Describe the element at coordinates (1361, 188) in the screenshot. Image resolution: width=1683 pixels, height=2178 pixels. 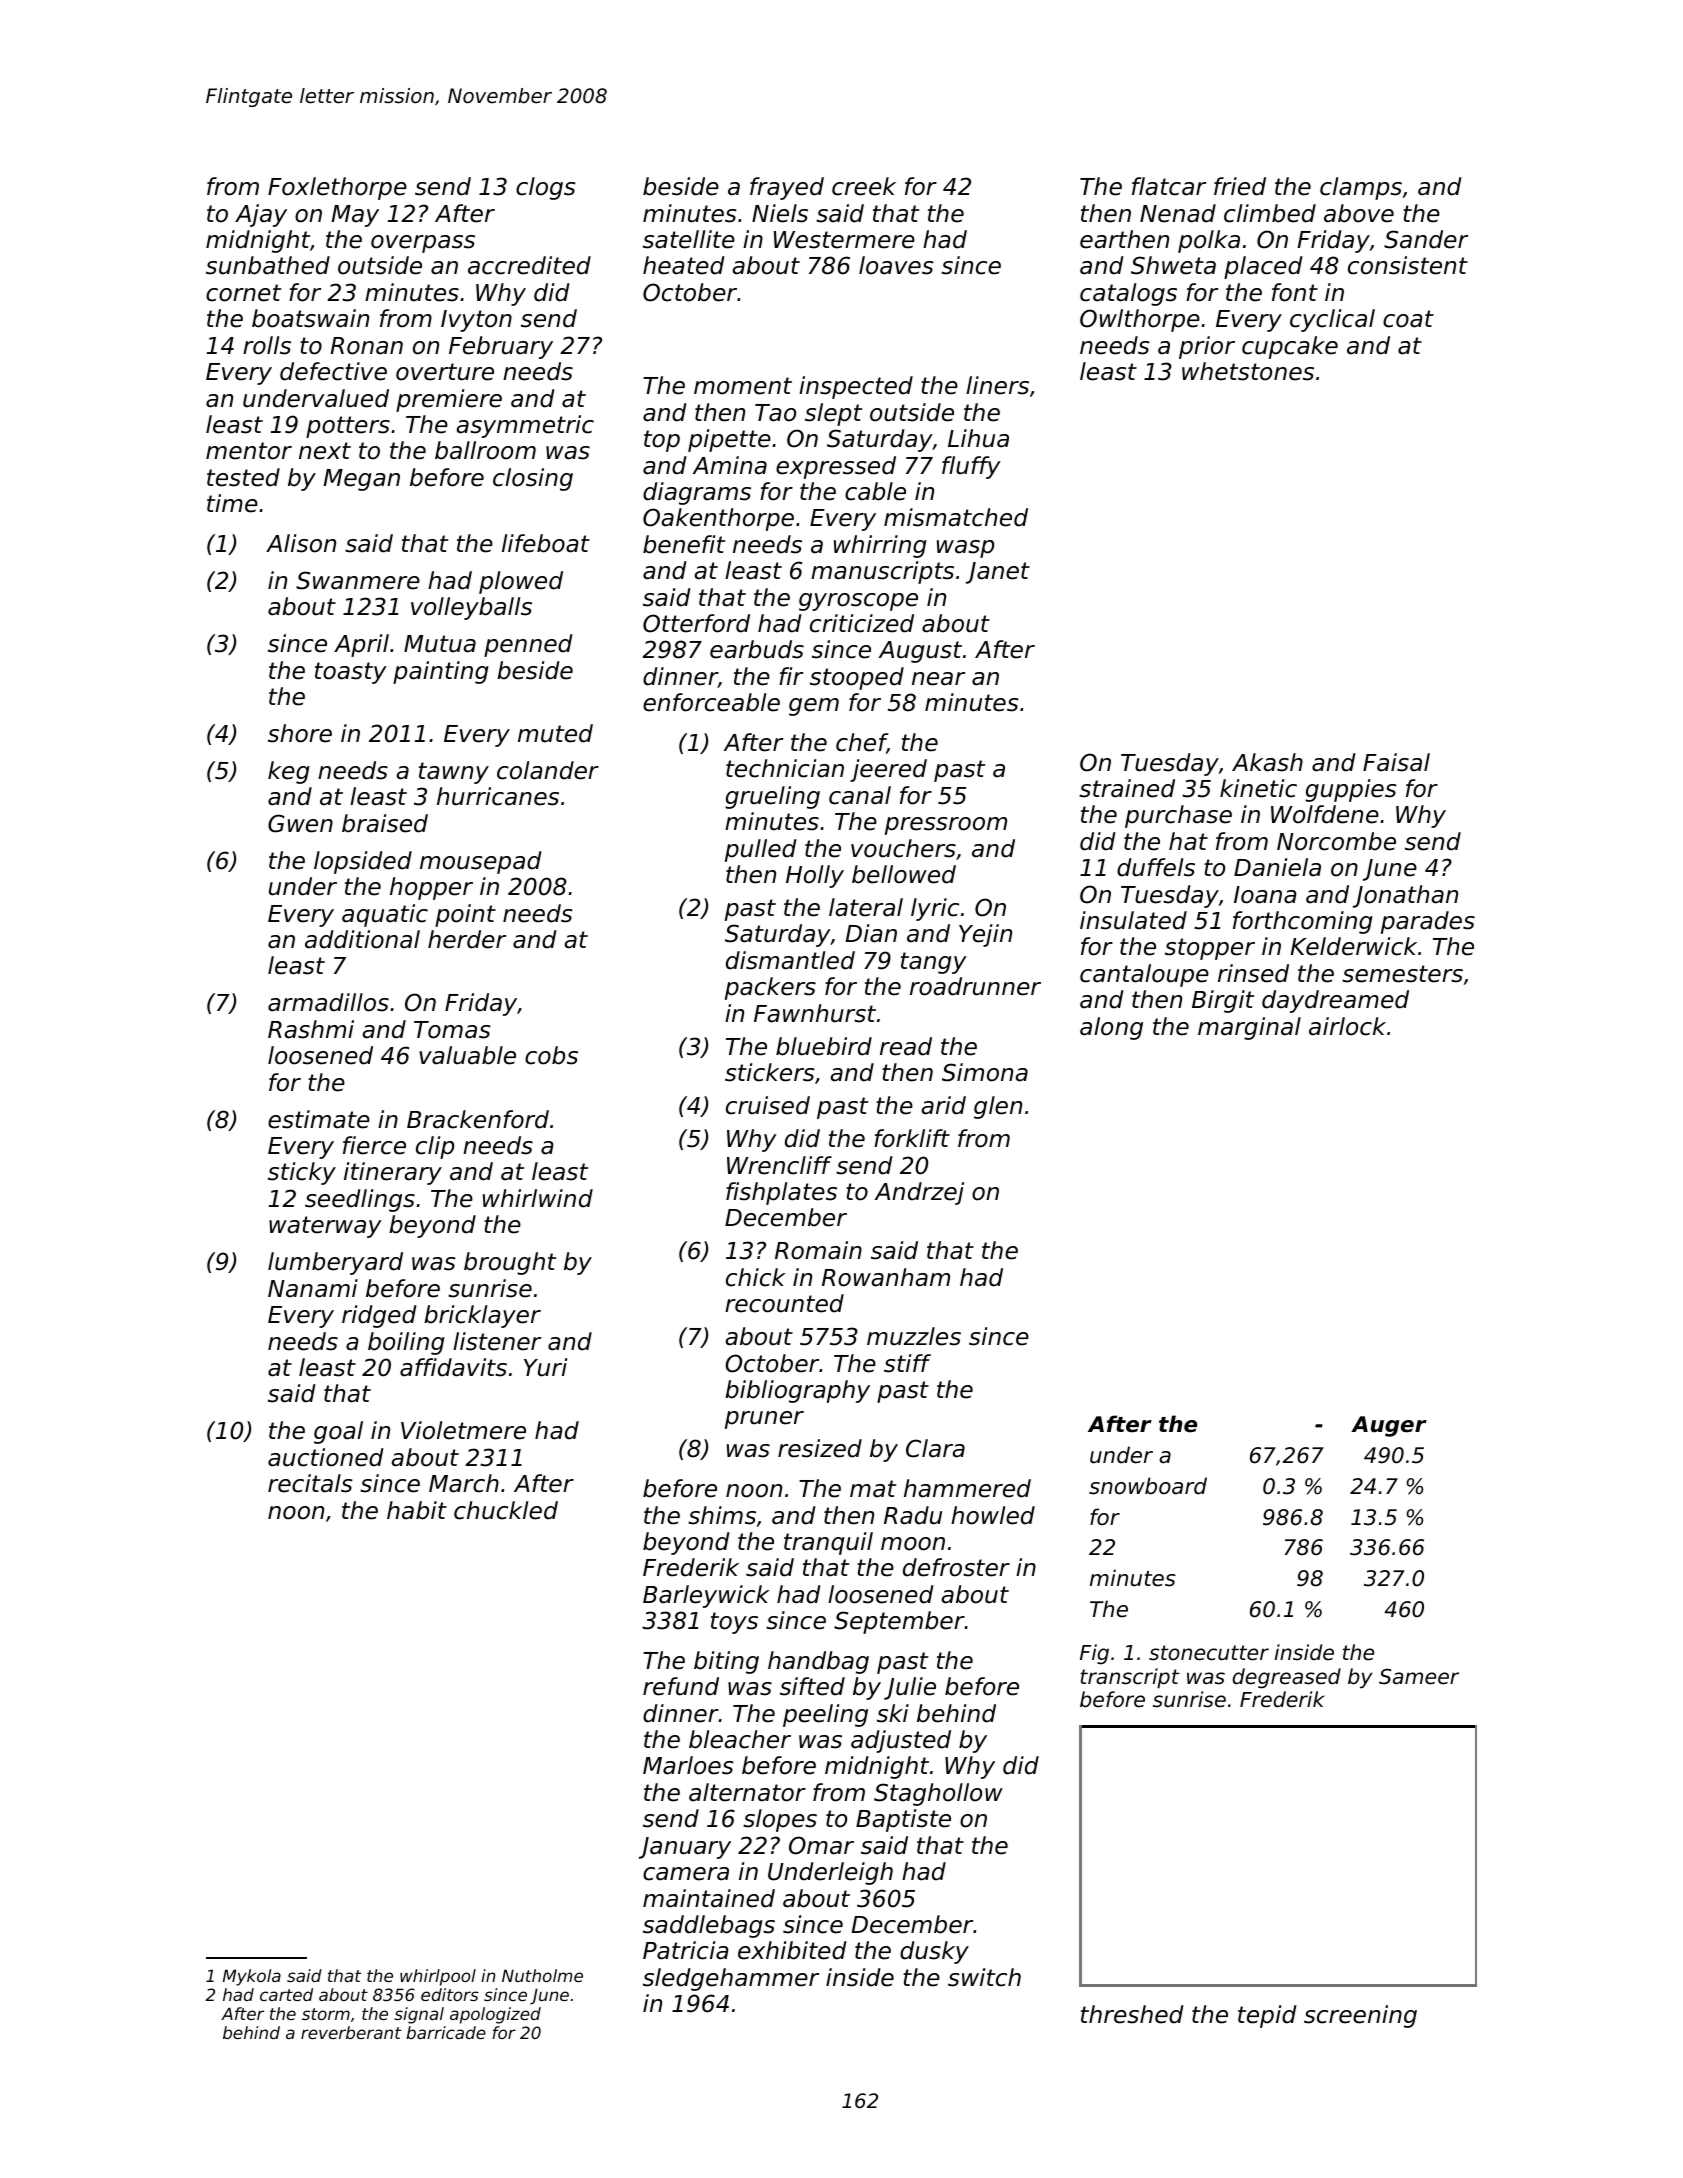
I see `clamps` at that location.
